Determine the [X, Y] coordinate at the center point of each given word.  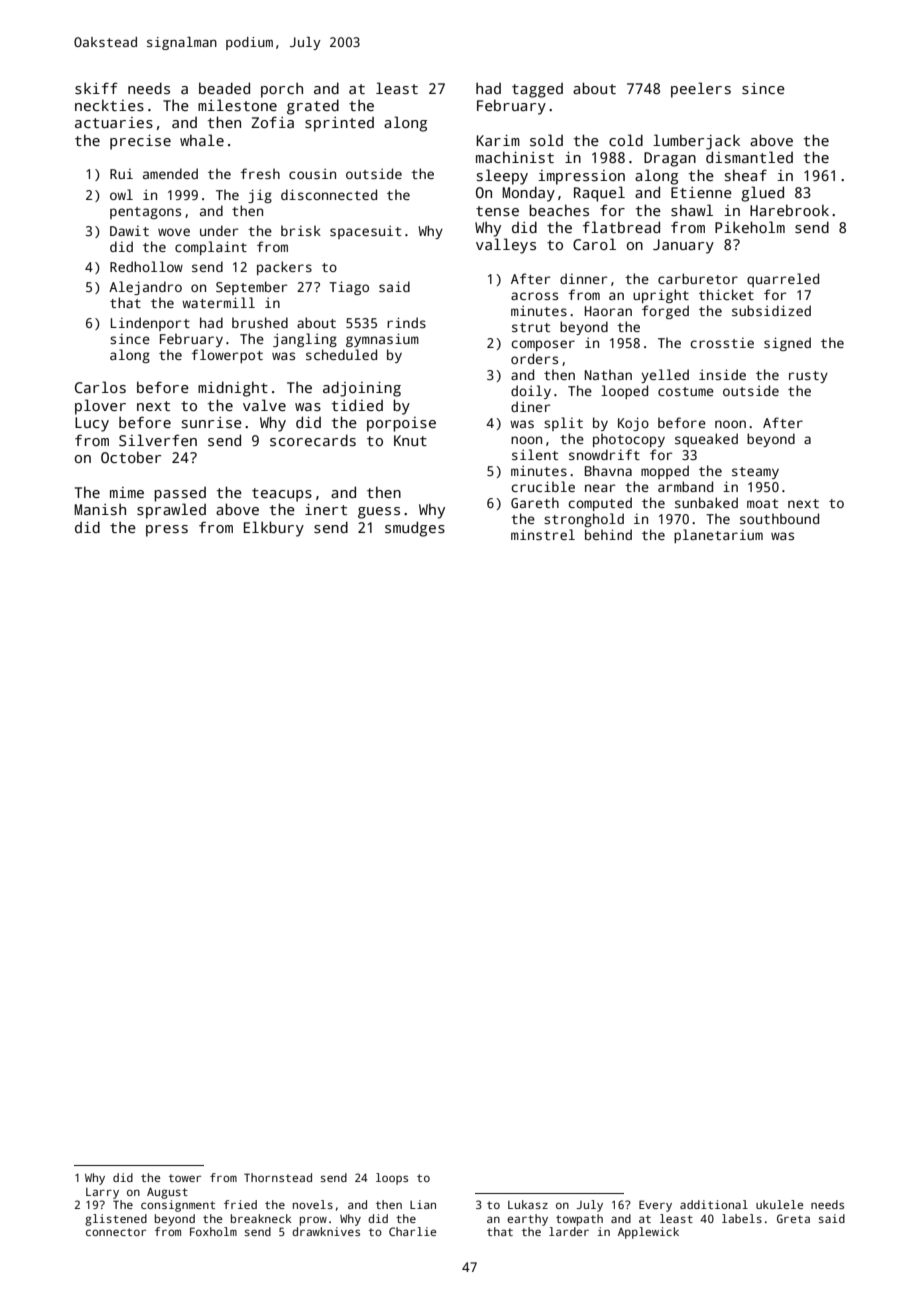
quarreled [783, 280]
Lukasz [528, 1204]
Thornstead [278, 1177]
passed [180, 494]
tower [185, 1178]
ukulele [779, 1204]
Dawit [129, 230]
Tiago [349, 288]
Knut [410, 440]
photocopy [629, 440]
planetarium [718, 536]
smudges [415, 529]
